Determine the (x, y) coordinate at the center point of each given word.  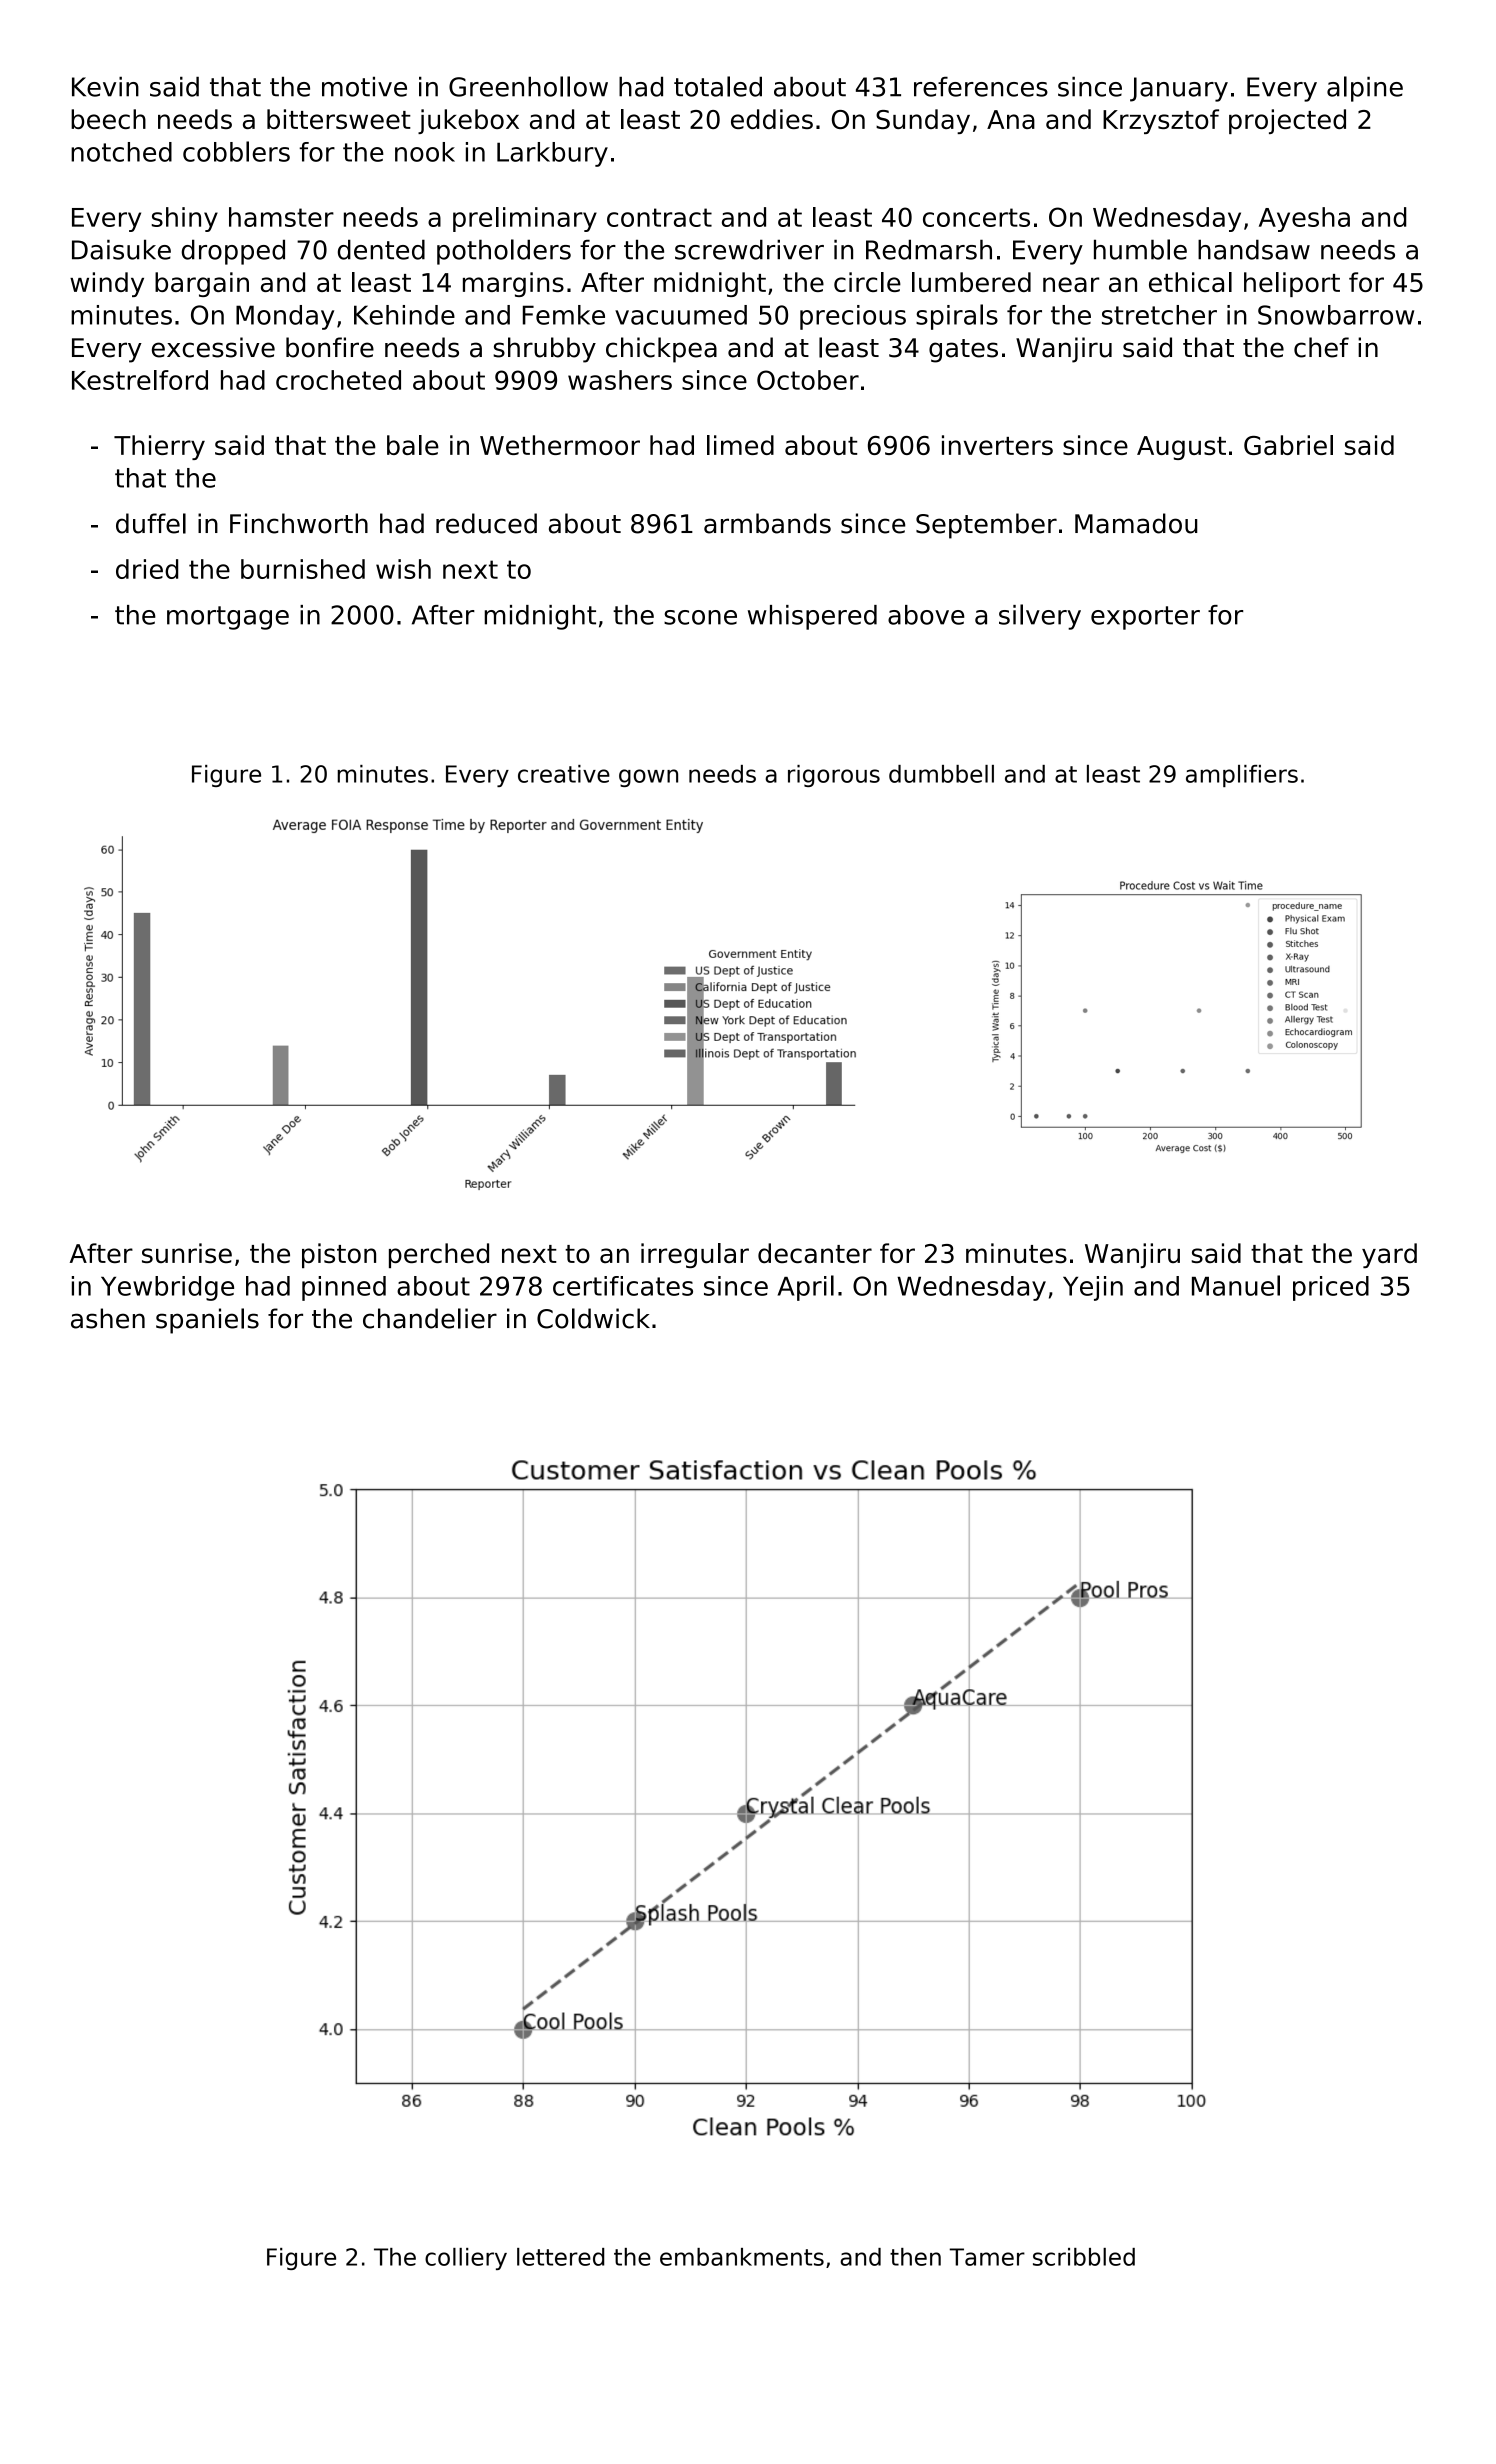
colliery (466, 2259)
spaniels (207, 1321)
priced (1331, 1288)
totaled (718, 86)
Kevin (105, 87)
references (981, 87)
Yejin (1093, 1288)
